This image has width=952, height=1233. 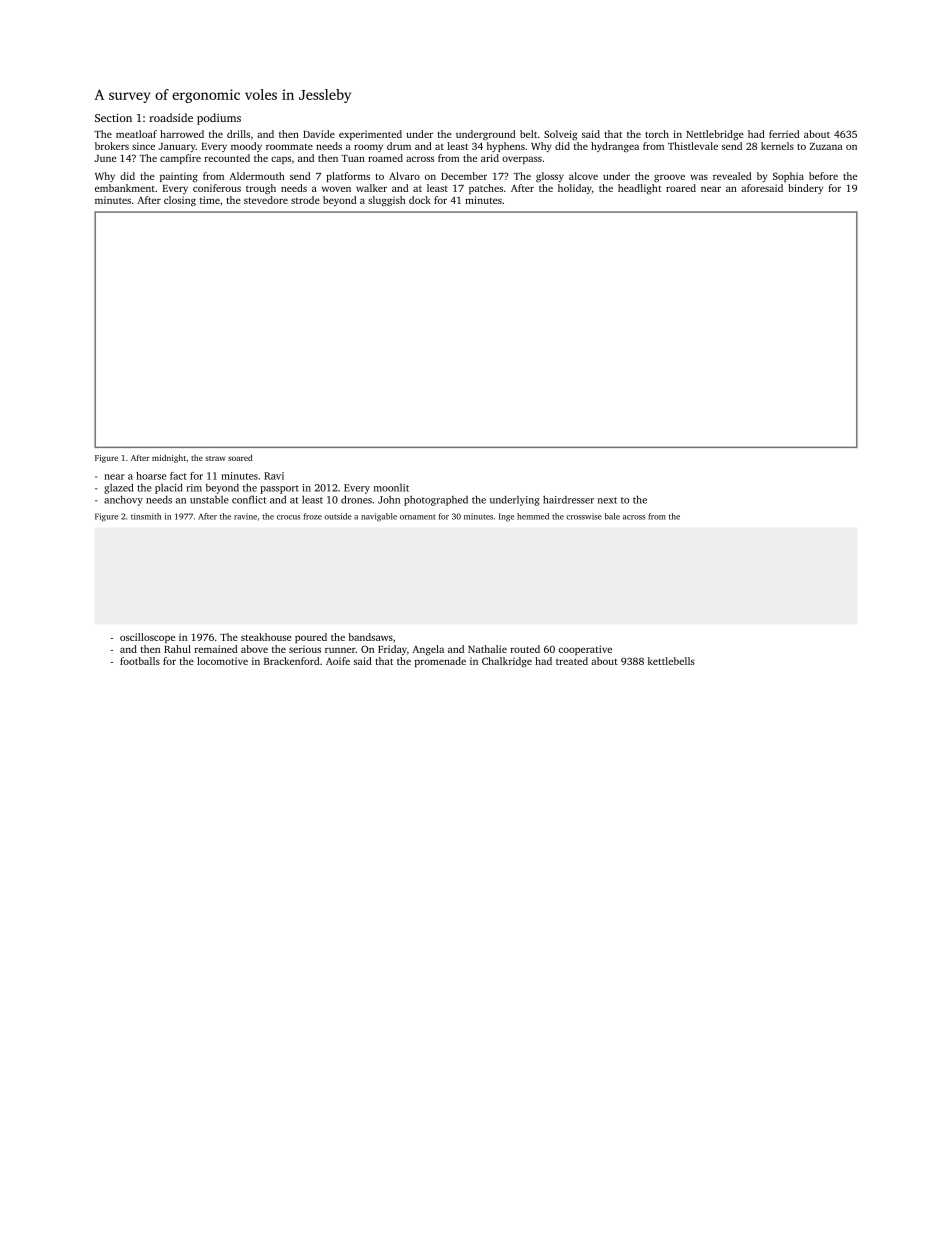 What do you see at coordinates (240, 457) in the image?
I see `soared` at bounding box center [240, 457].
